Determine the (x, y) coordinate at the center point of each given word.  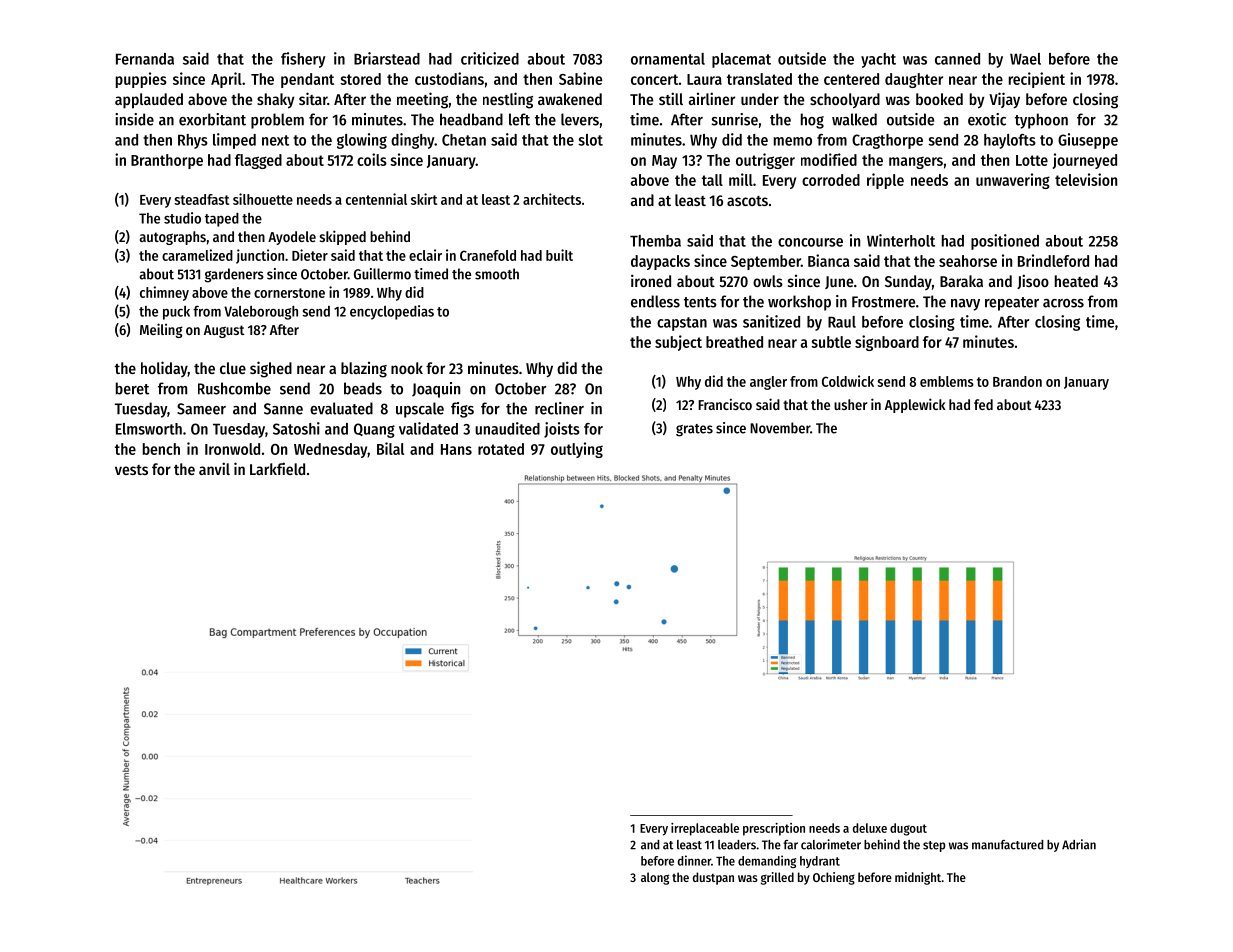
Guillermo (382, 274)
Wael (1025, 59)
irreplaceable (705, 829)
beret (132, 388)
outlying (577, 450)
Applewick (915, 405)
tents (700, 302)
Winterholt (901, 240)
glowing (362, 141)
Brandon (1017, 381)
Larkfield (277, 468)
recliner (559, 408)
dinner (694, 860)
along (655, 878)
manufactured (1008, 845)
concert (654, 79)
